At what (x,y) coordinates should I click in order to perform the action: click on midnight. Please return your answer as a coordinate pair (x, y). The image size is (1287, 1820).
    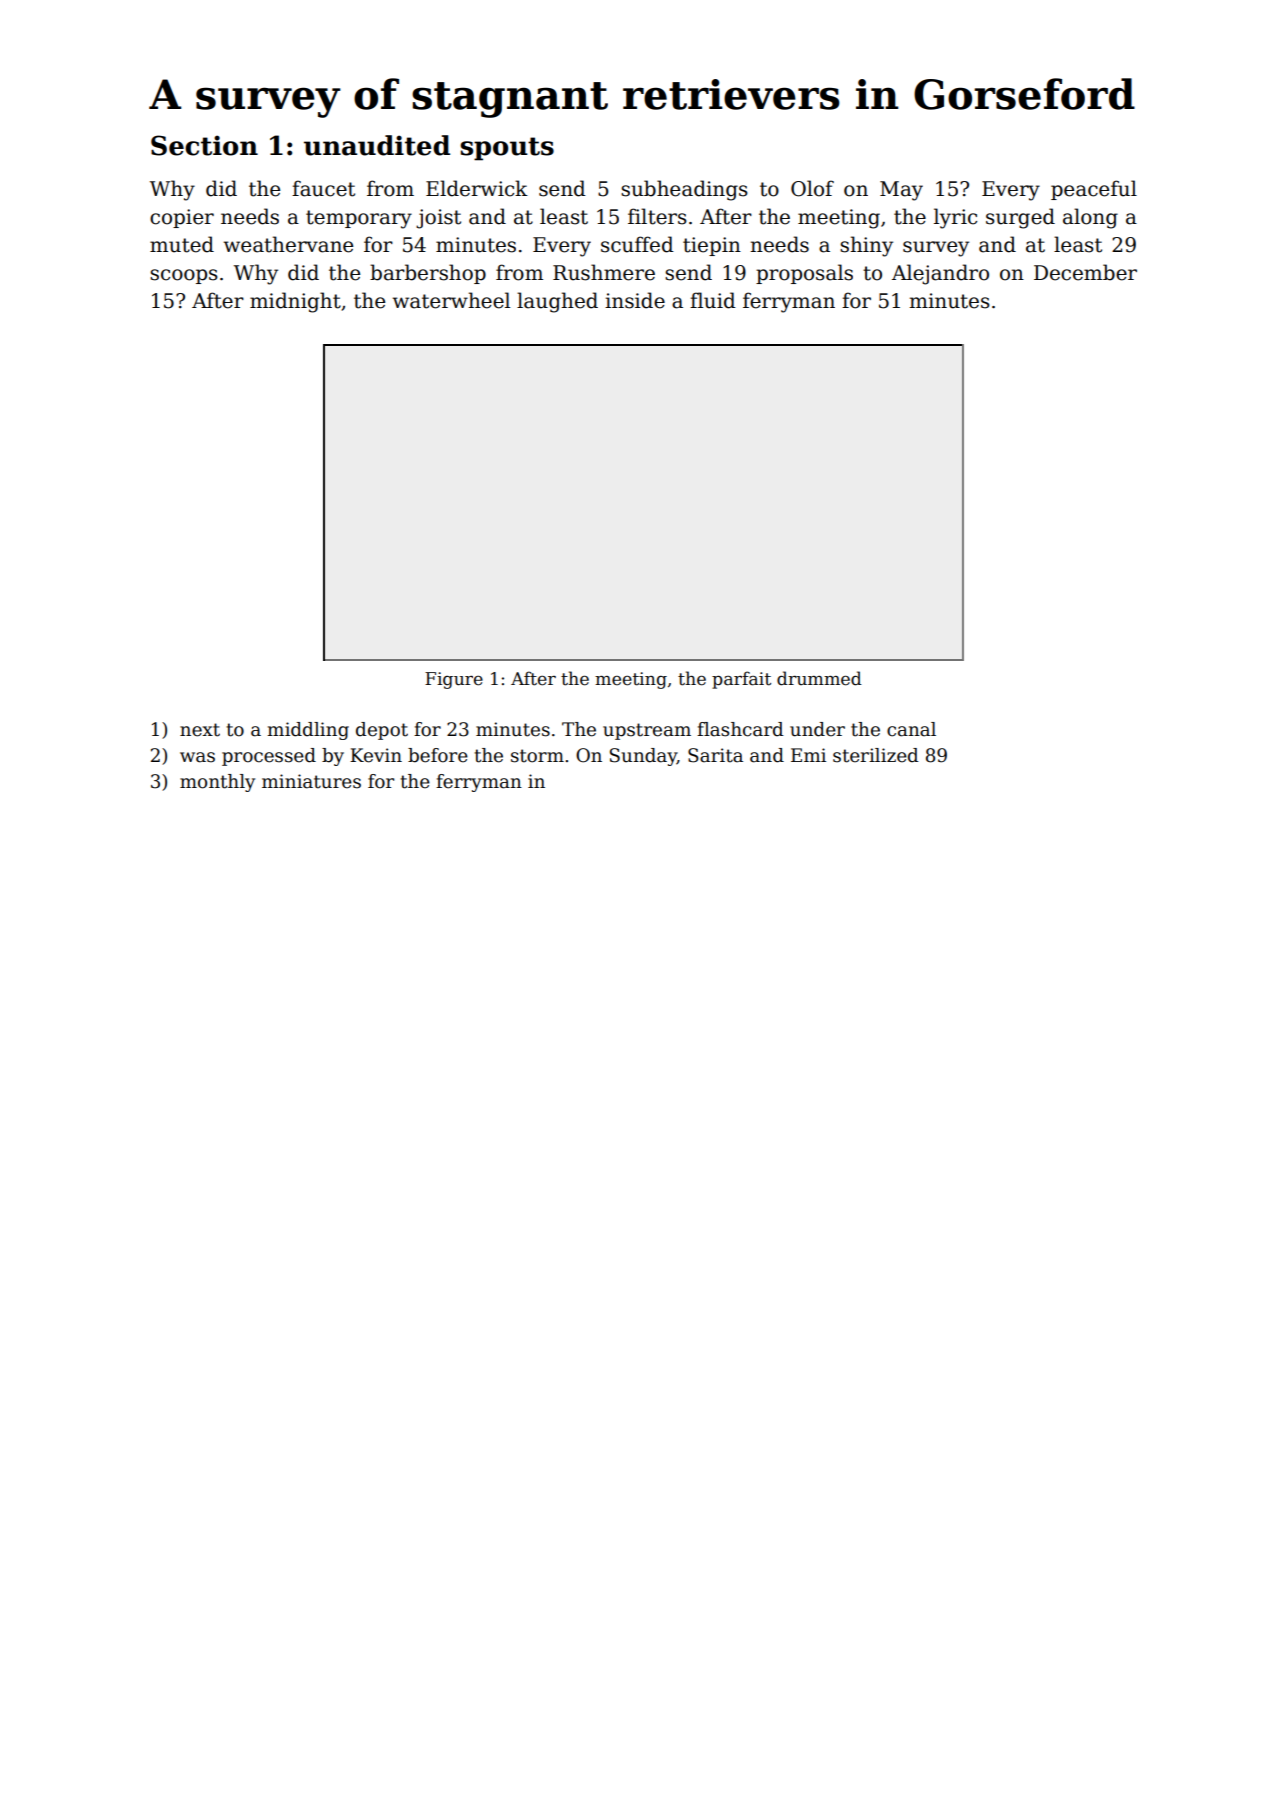
    Looking at the image, I should click on (295, 302).
